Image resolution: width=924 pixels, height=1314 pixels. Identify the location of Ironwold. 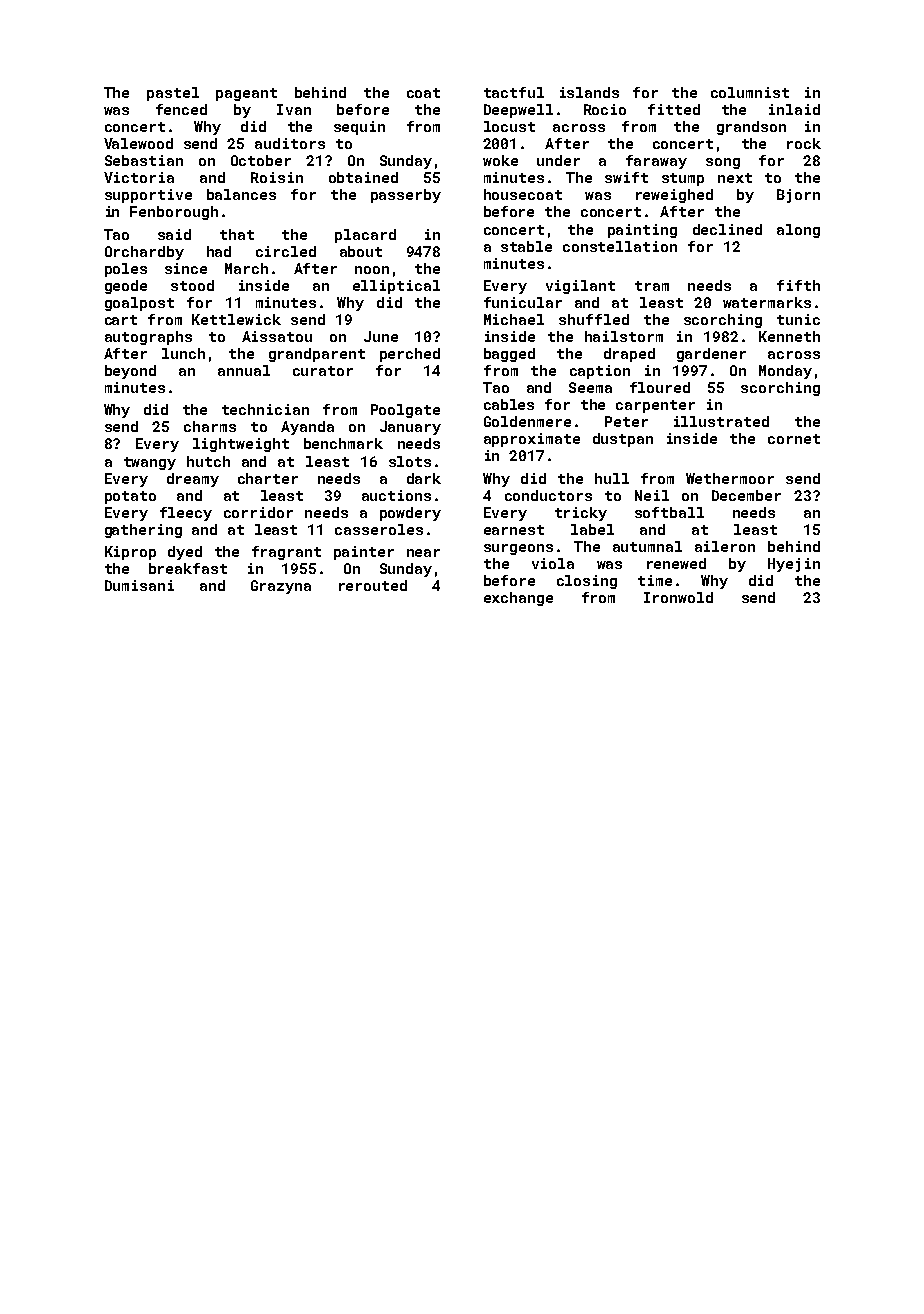
(678, 597).
